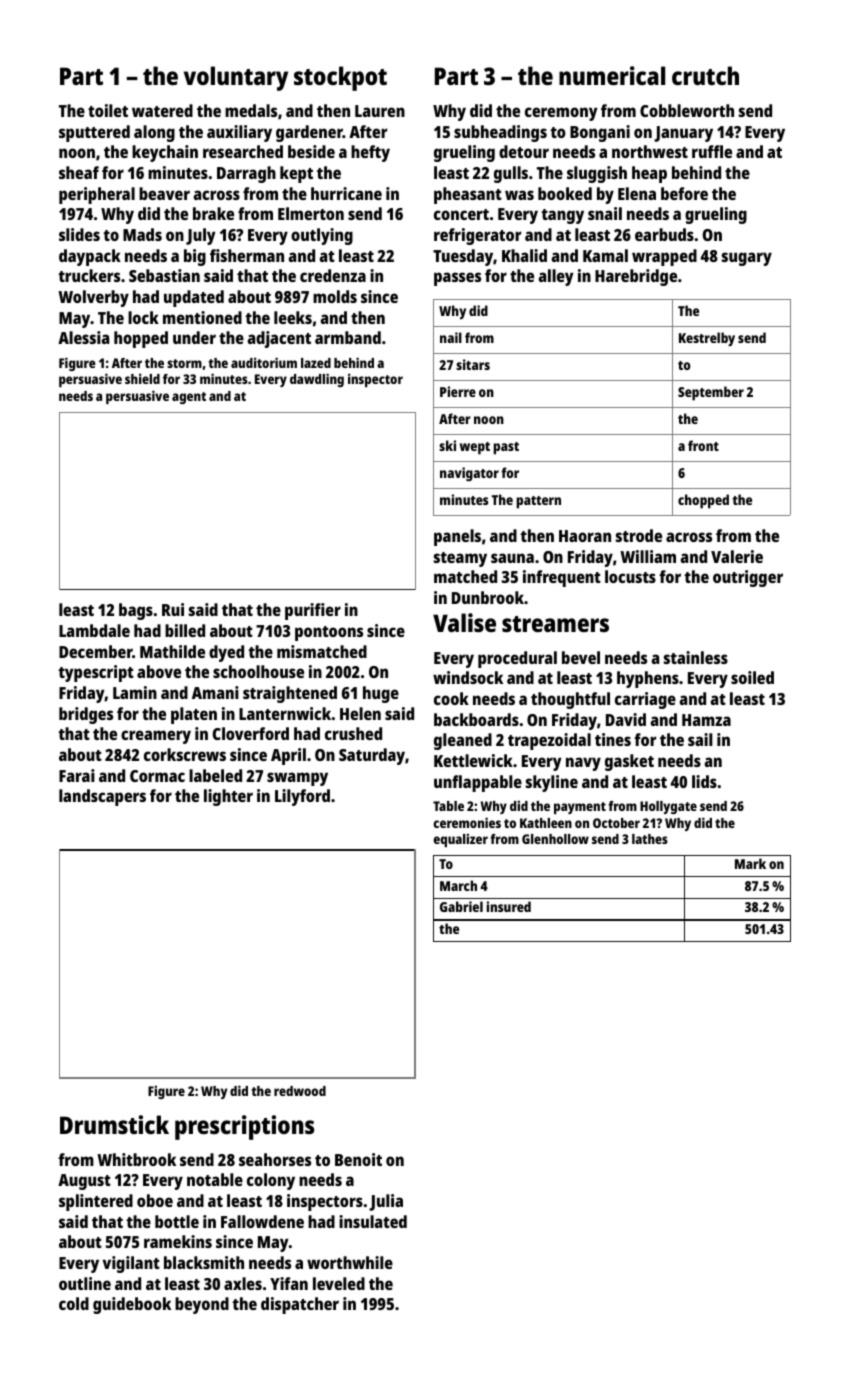  What do you see at coordinates (683, 134) in the image?
I see `January` at bounding box center [683, 134].
